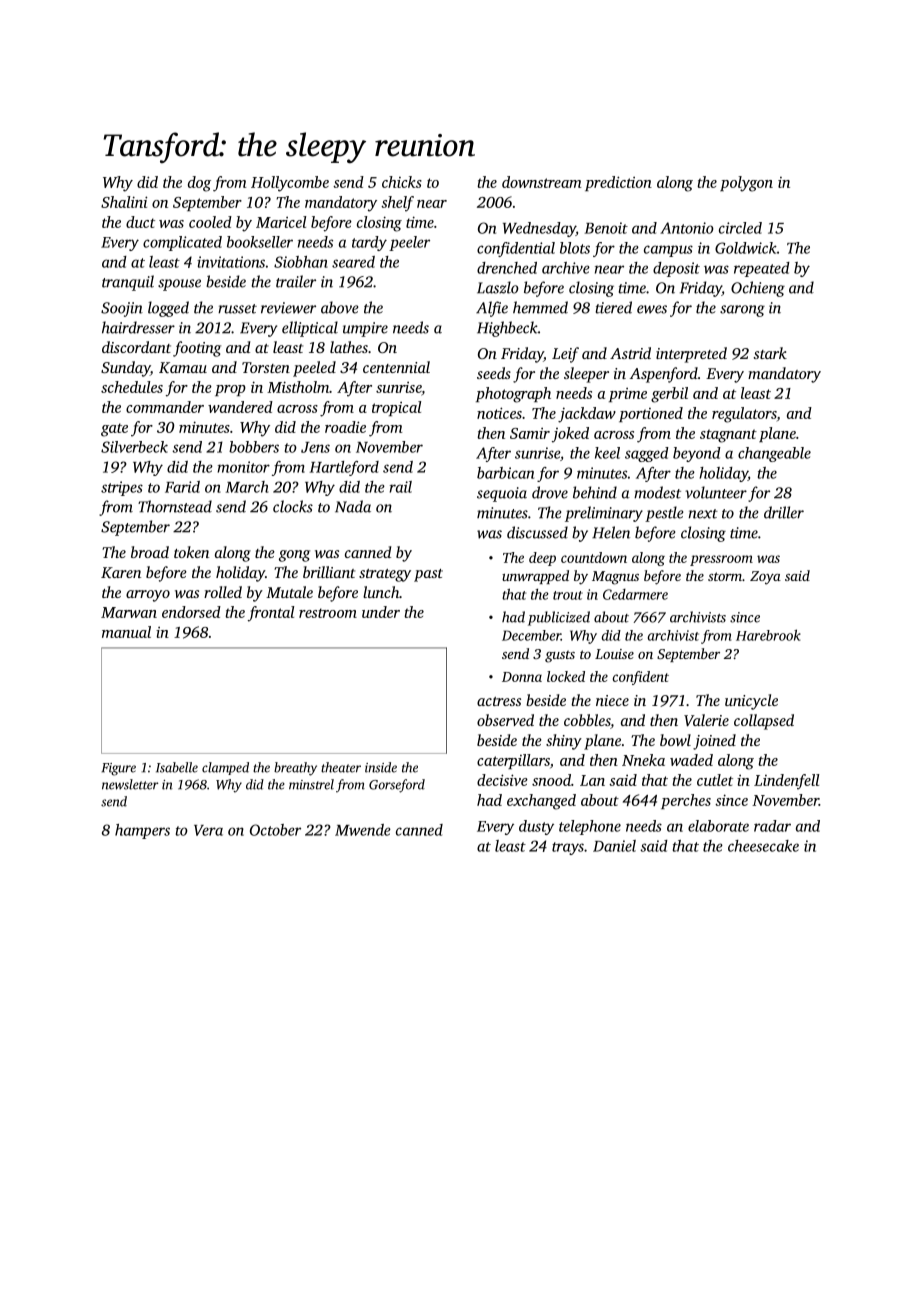 Image resolution: width=924 pixels, height=1308 pixels. What do you see at coordinates (142, 831) in the document?
I see `hampers` at bounding box center [142, 831].
